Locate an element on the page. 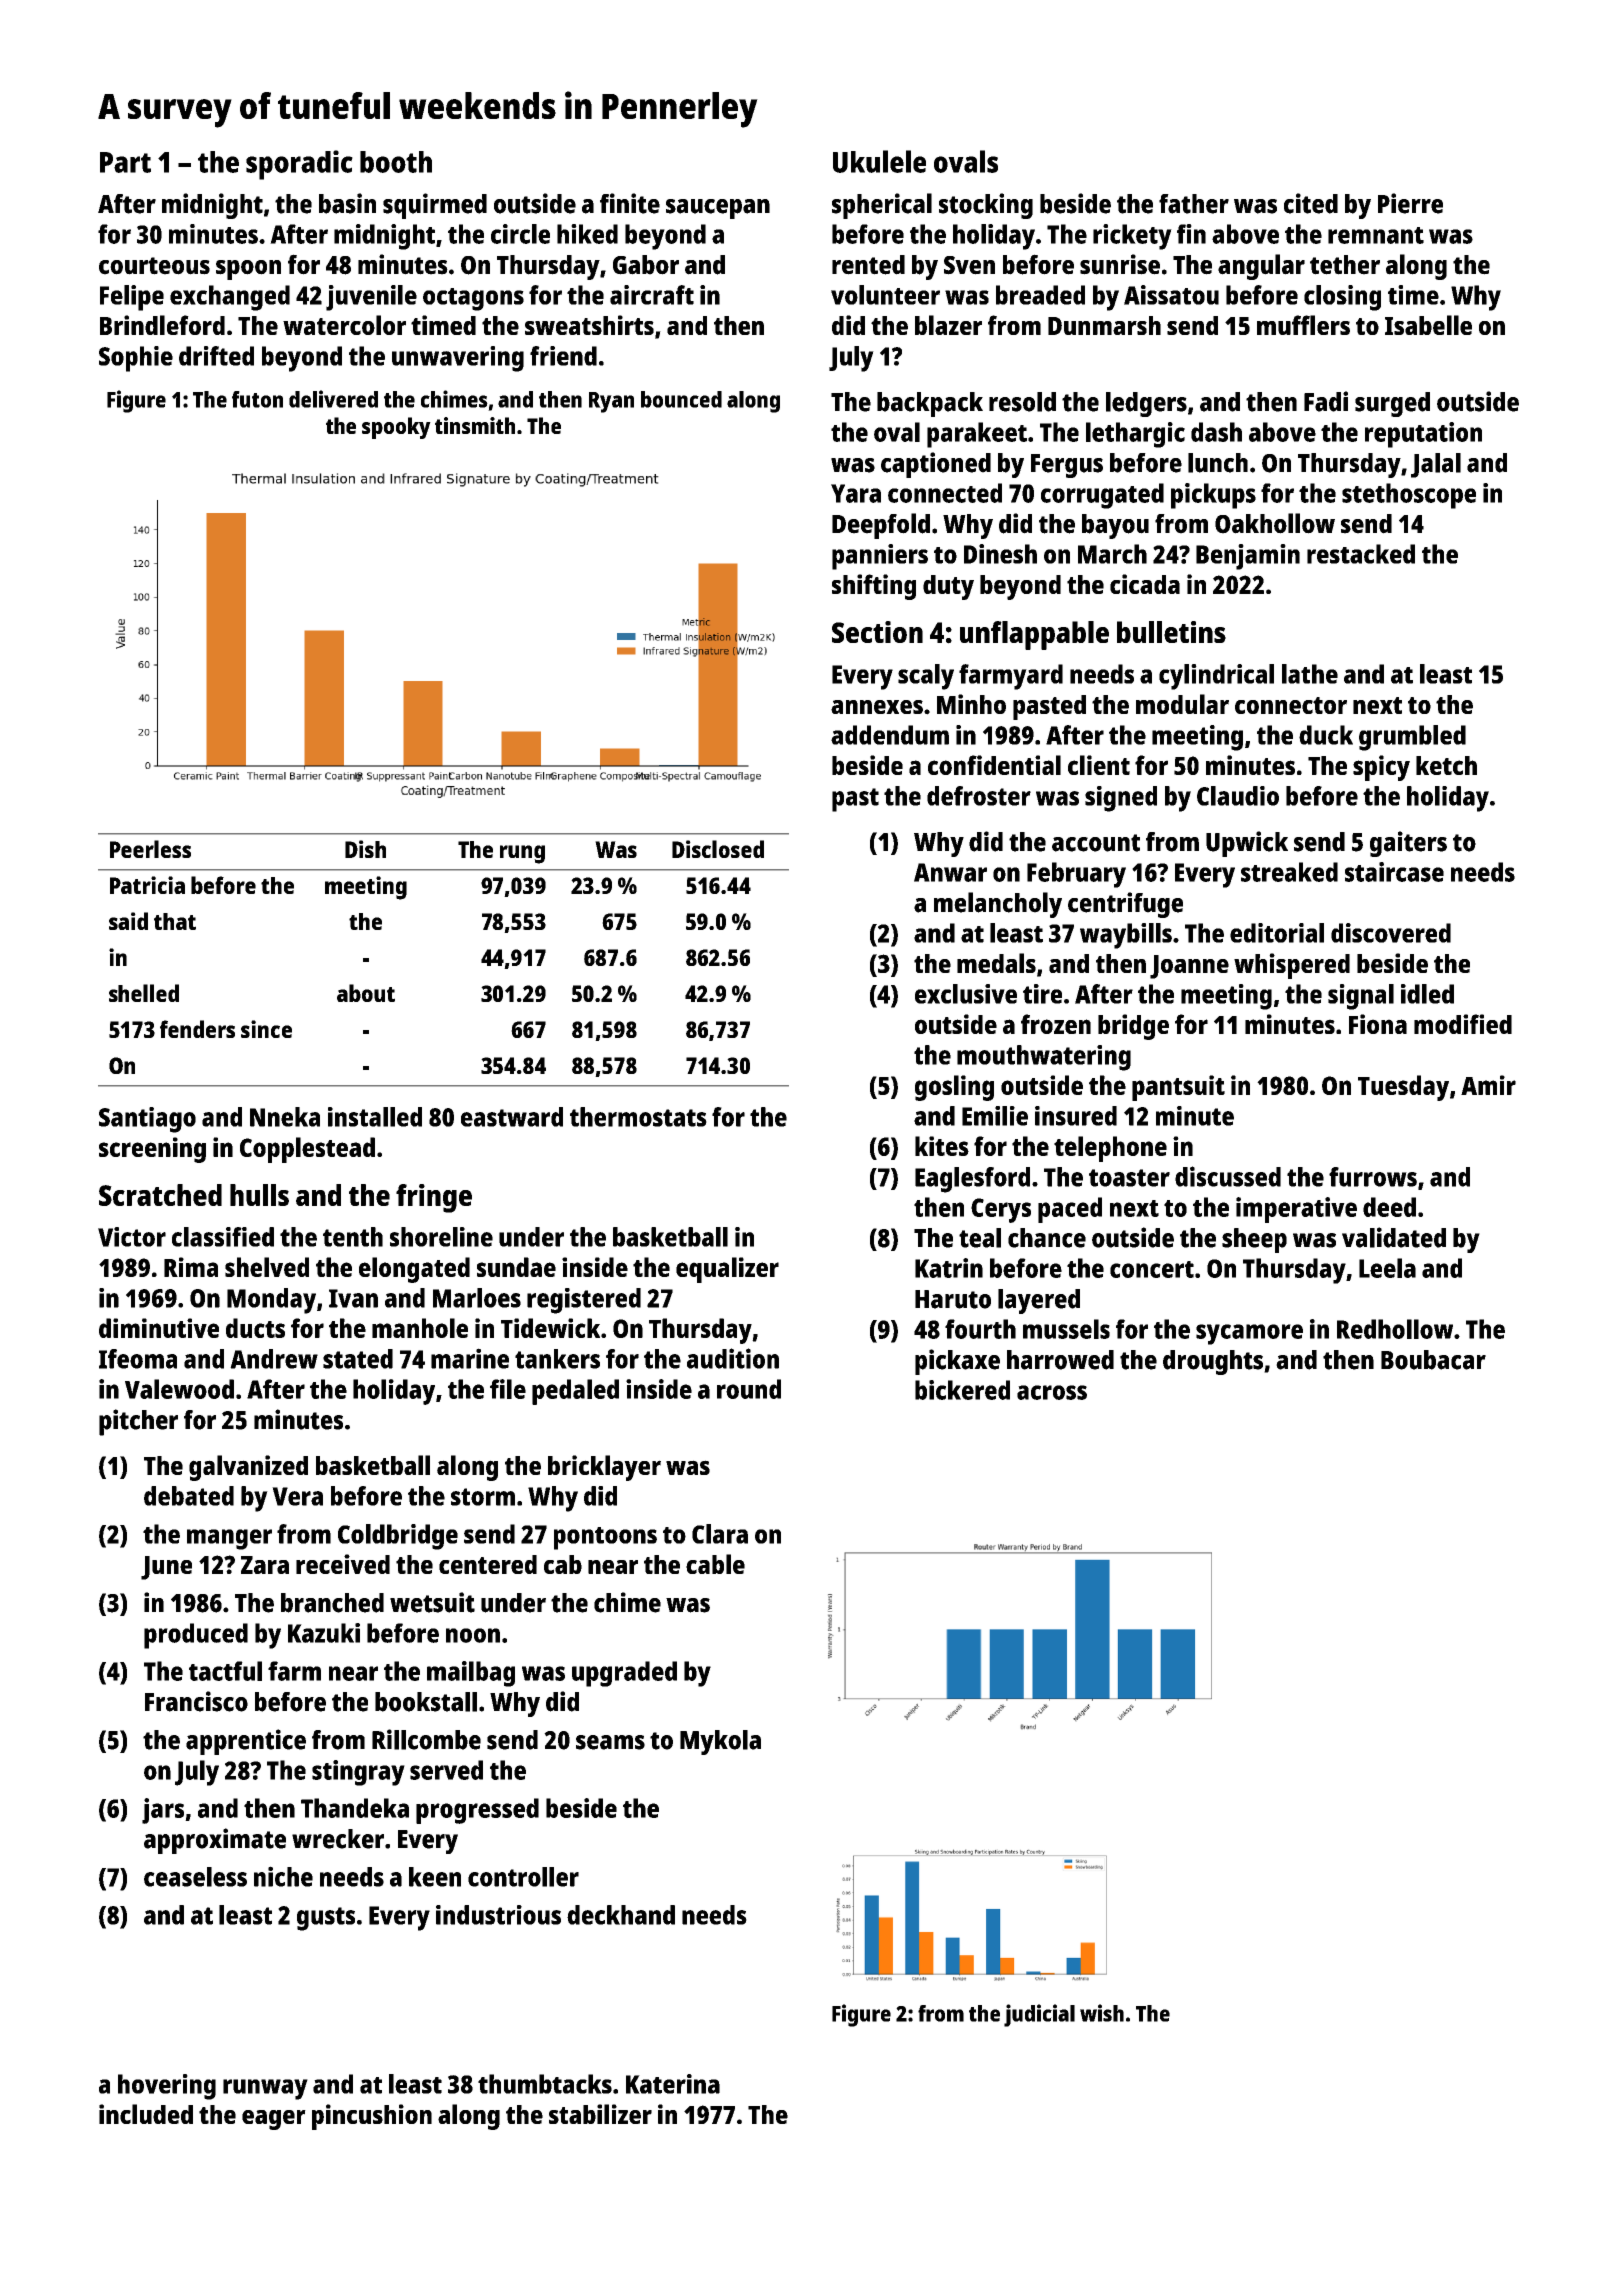 The height and width of the image is (2292, 1620). Pierre is located at coordinates (1410, 203).
